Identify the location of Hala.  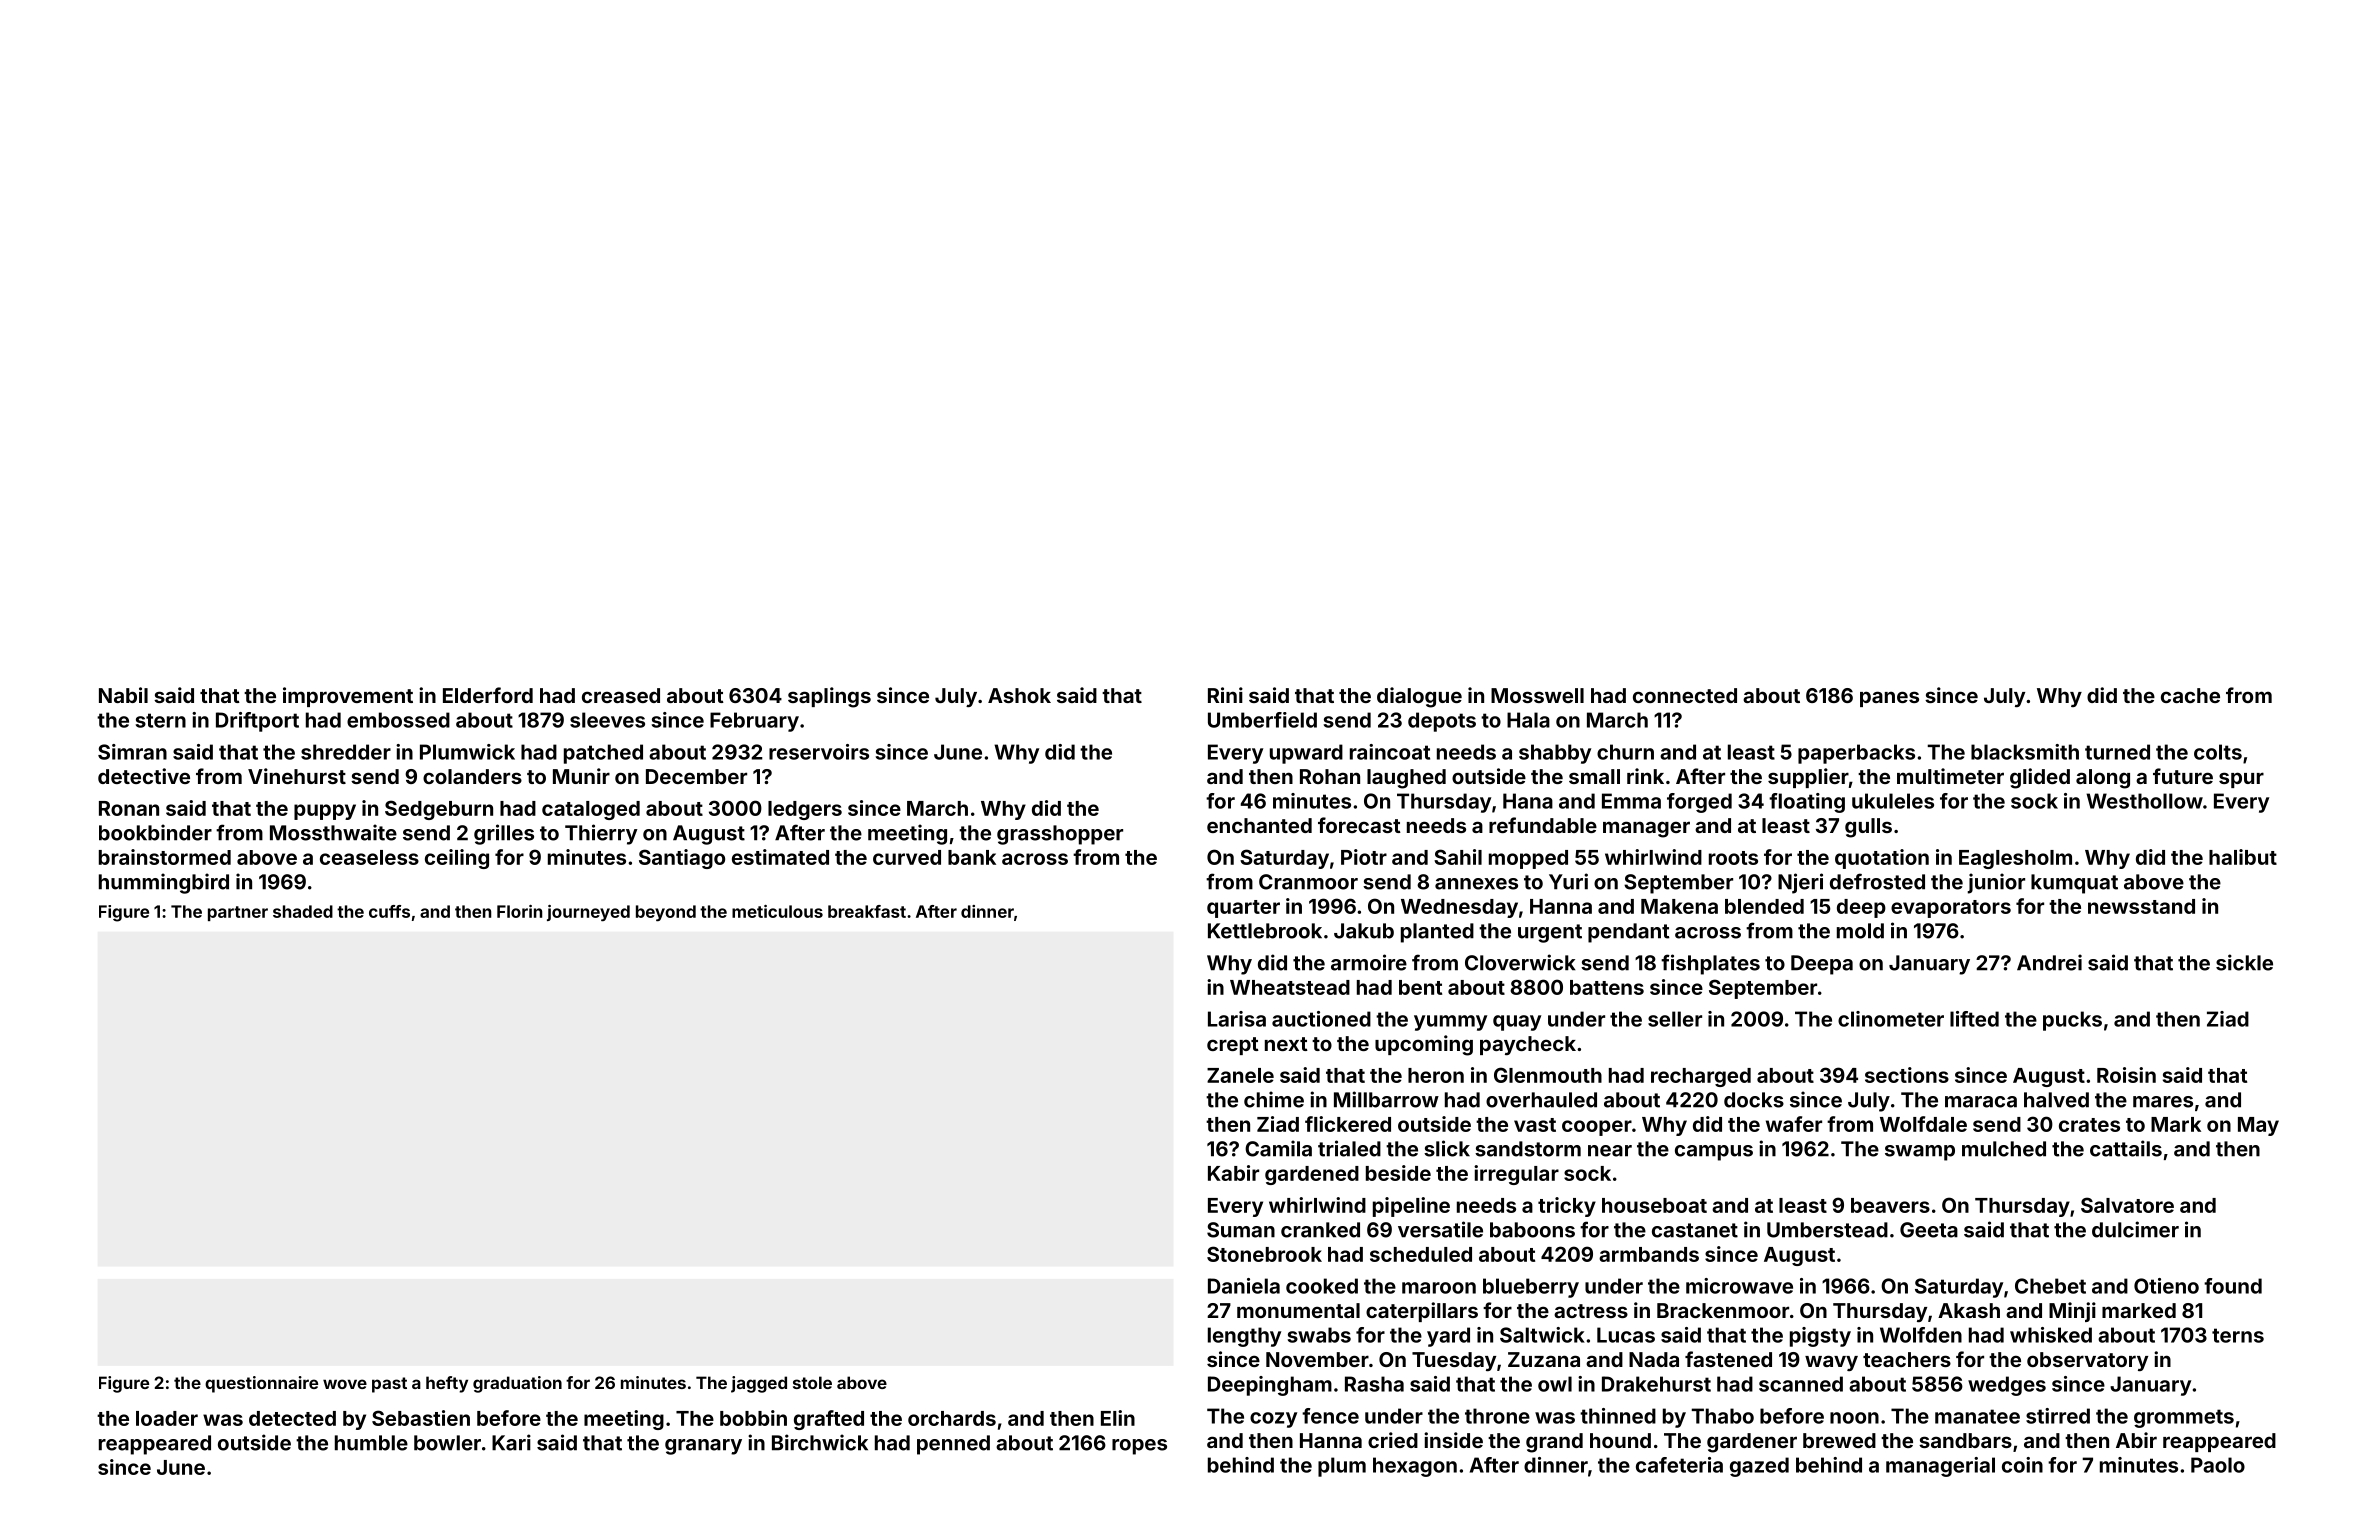
(1528, 720).
